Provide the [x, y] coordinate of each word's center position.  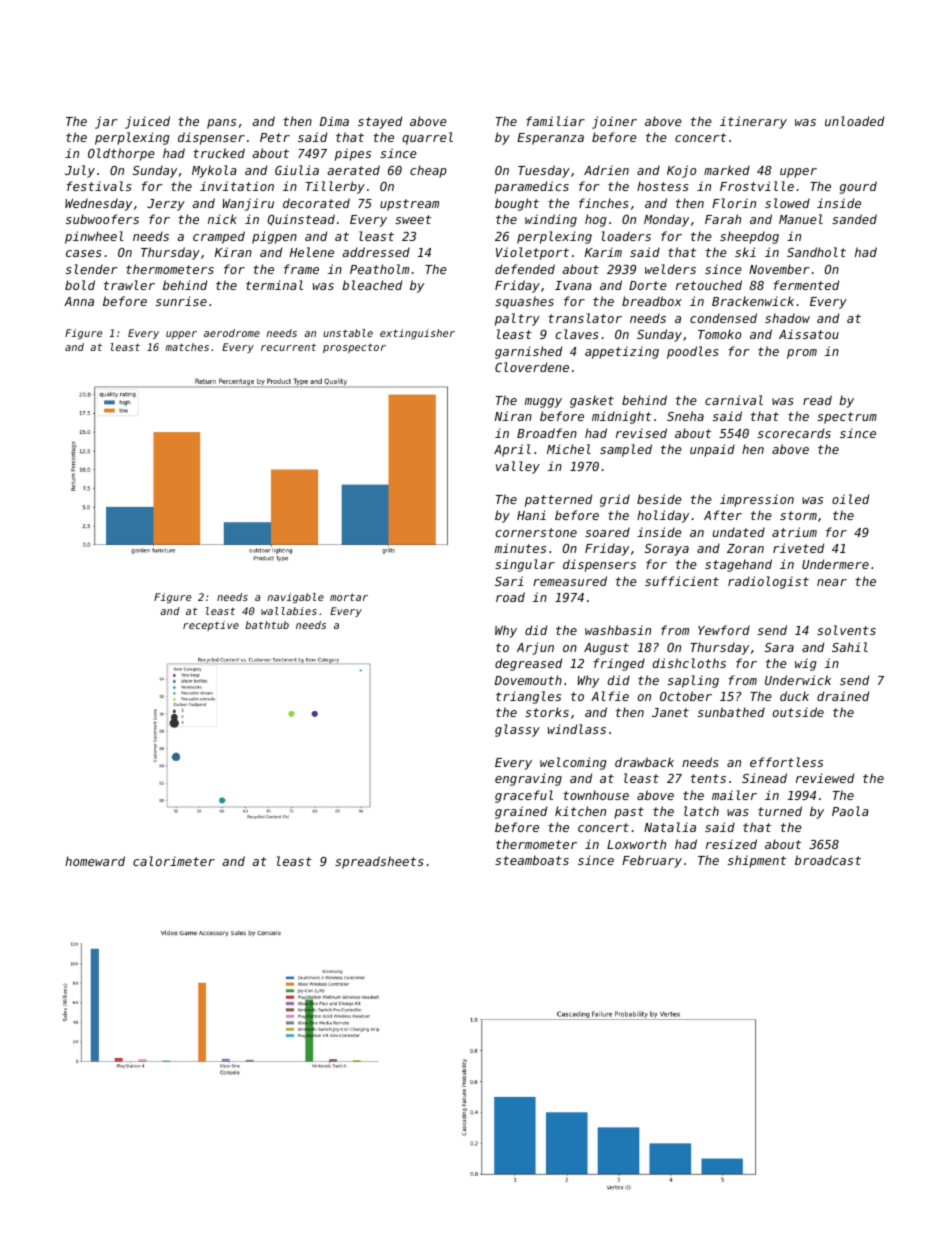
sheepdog [749, 237]
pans [221, 124]
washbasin [618, 630]
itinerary [753, 122]
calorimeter [174, 861]
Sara [779, 647]
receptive [211, 626]
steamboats [532, 860]
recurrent [288, 347]
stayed [380, 122]
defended [525, 269]
